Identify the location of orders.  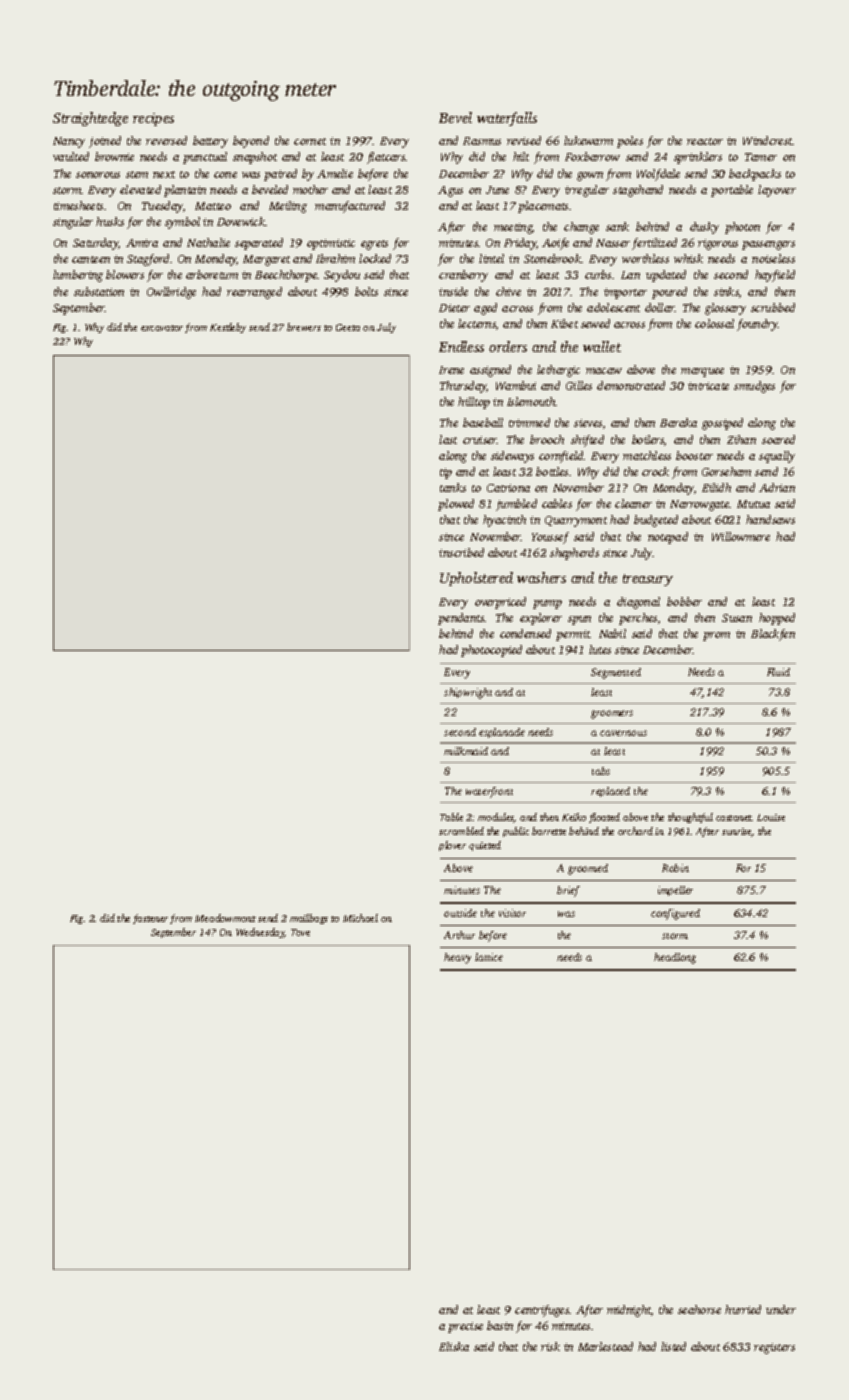
(508, 346).
